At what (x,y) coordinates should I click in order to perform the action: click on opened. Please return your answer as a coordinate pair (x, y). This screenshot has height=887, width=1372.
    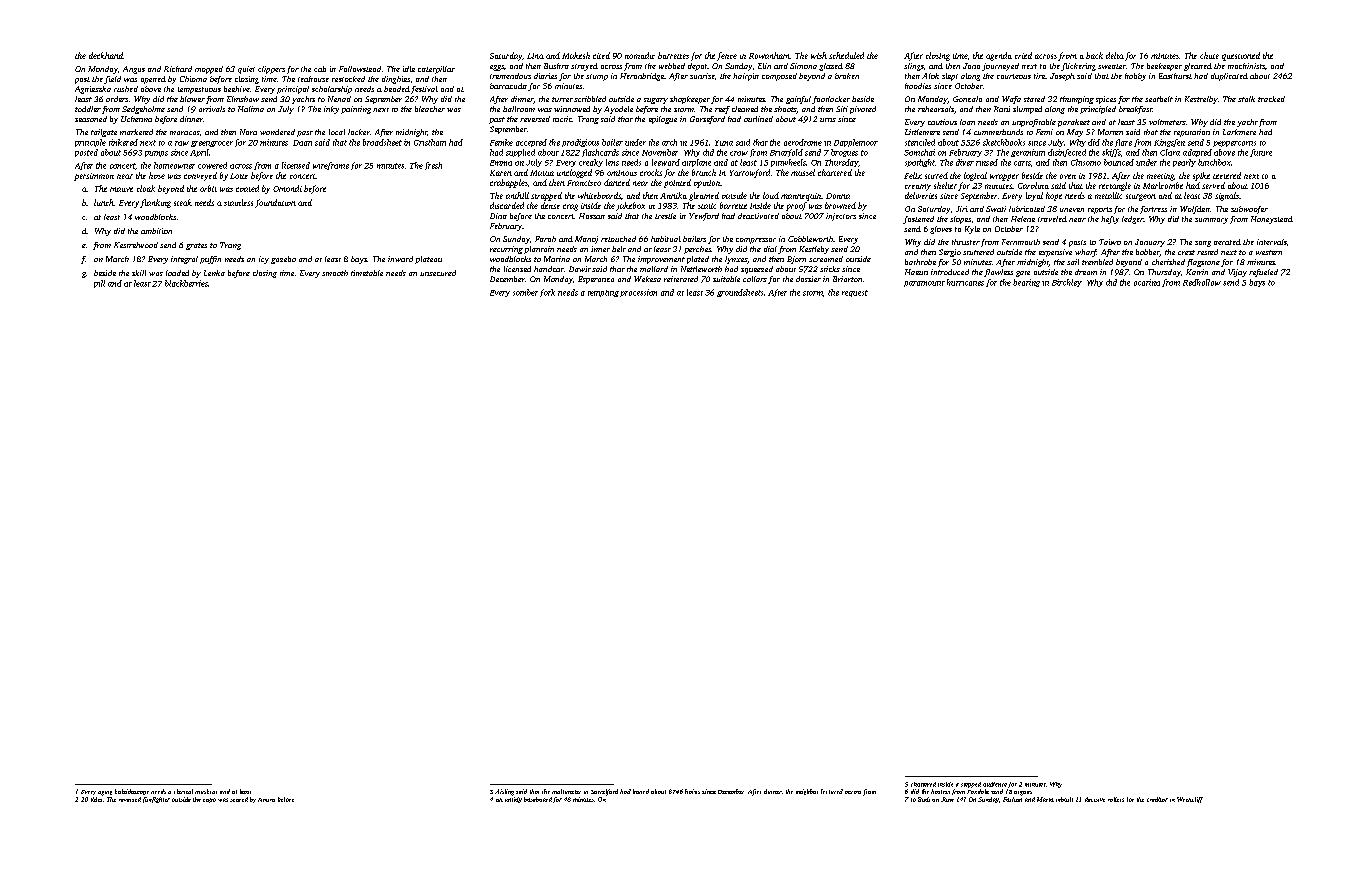
    Looking at the image, I should click on (153, 80).
